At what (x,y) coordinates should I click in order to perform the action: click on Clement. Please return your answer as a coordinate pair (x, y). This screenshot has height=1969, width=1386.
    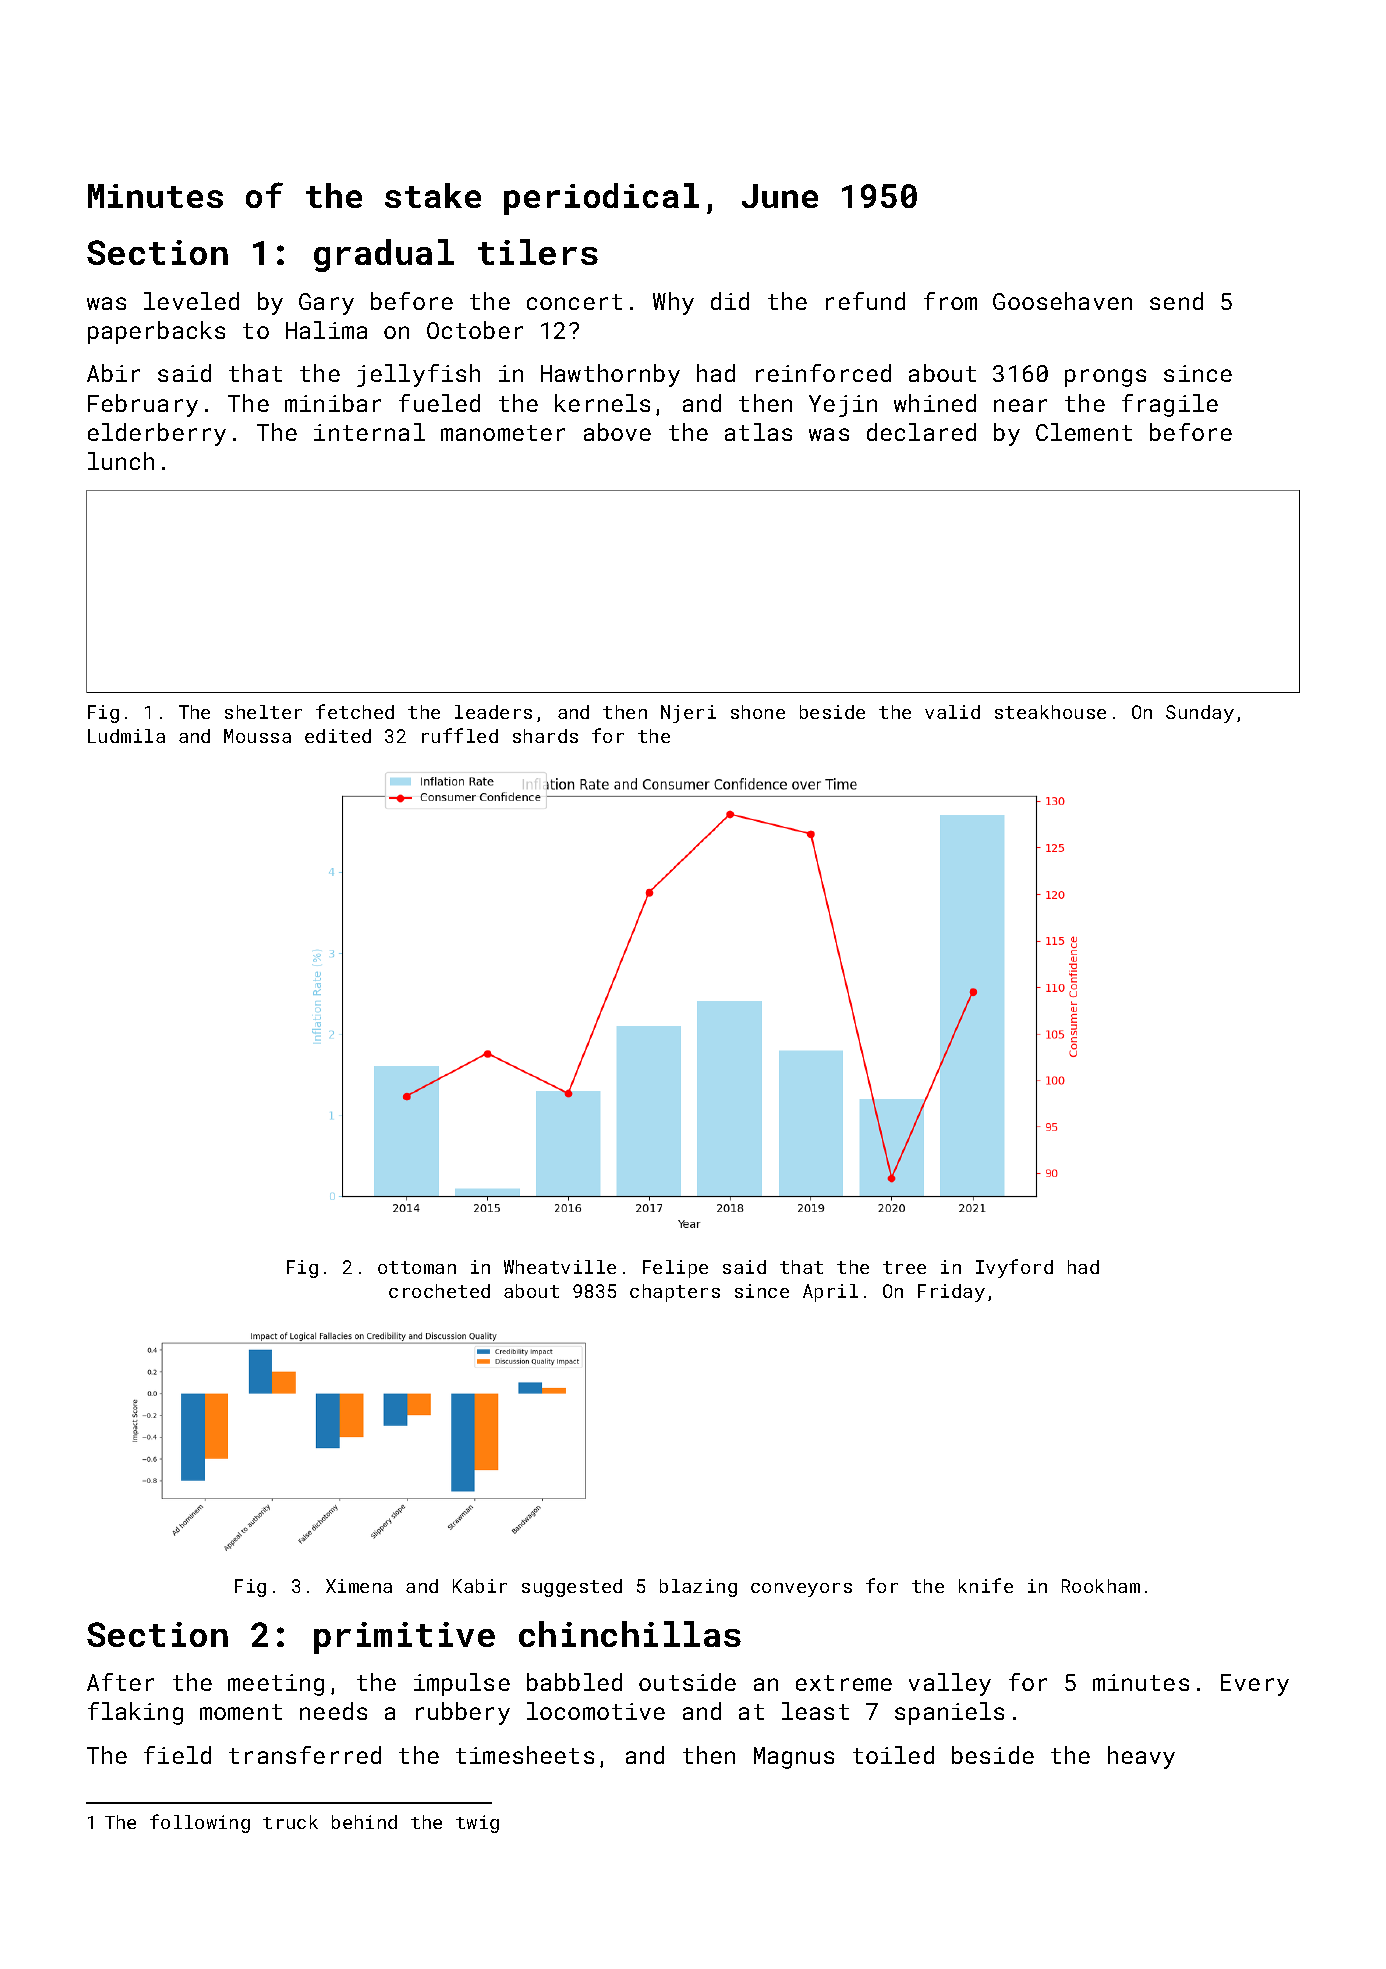
    Looking at the image, I should click on (1084, 432).
